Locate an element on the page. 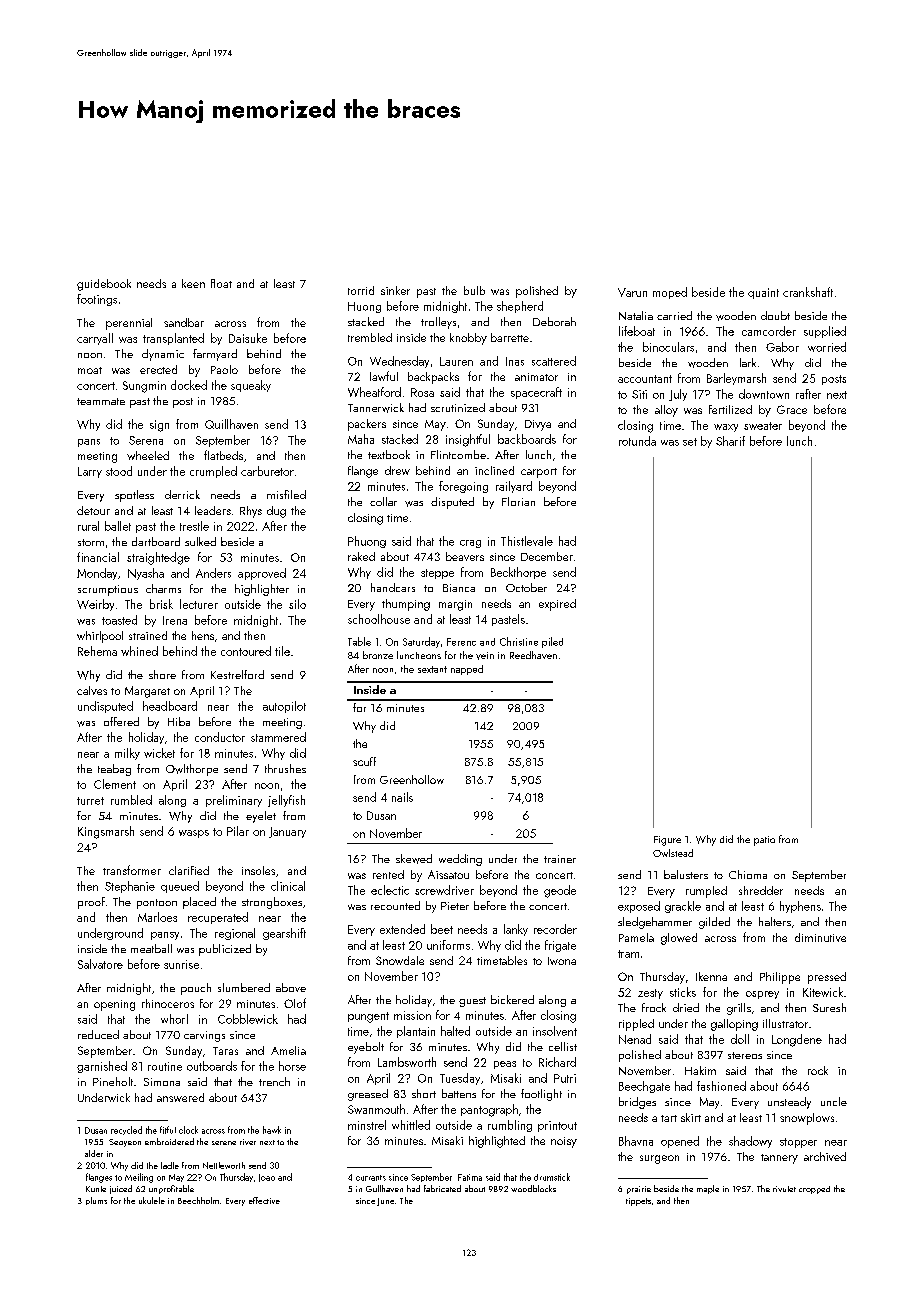 The width and height of the page is (924, 1308). woodblocks is located at coordinates (533, 1188).
